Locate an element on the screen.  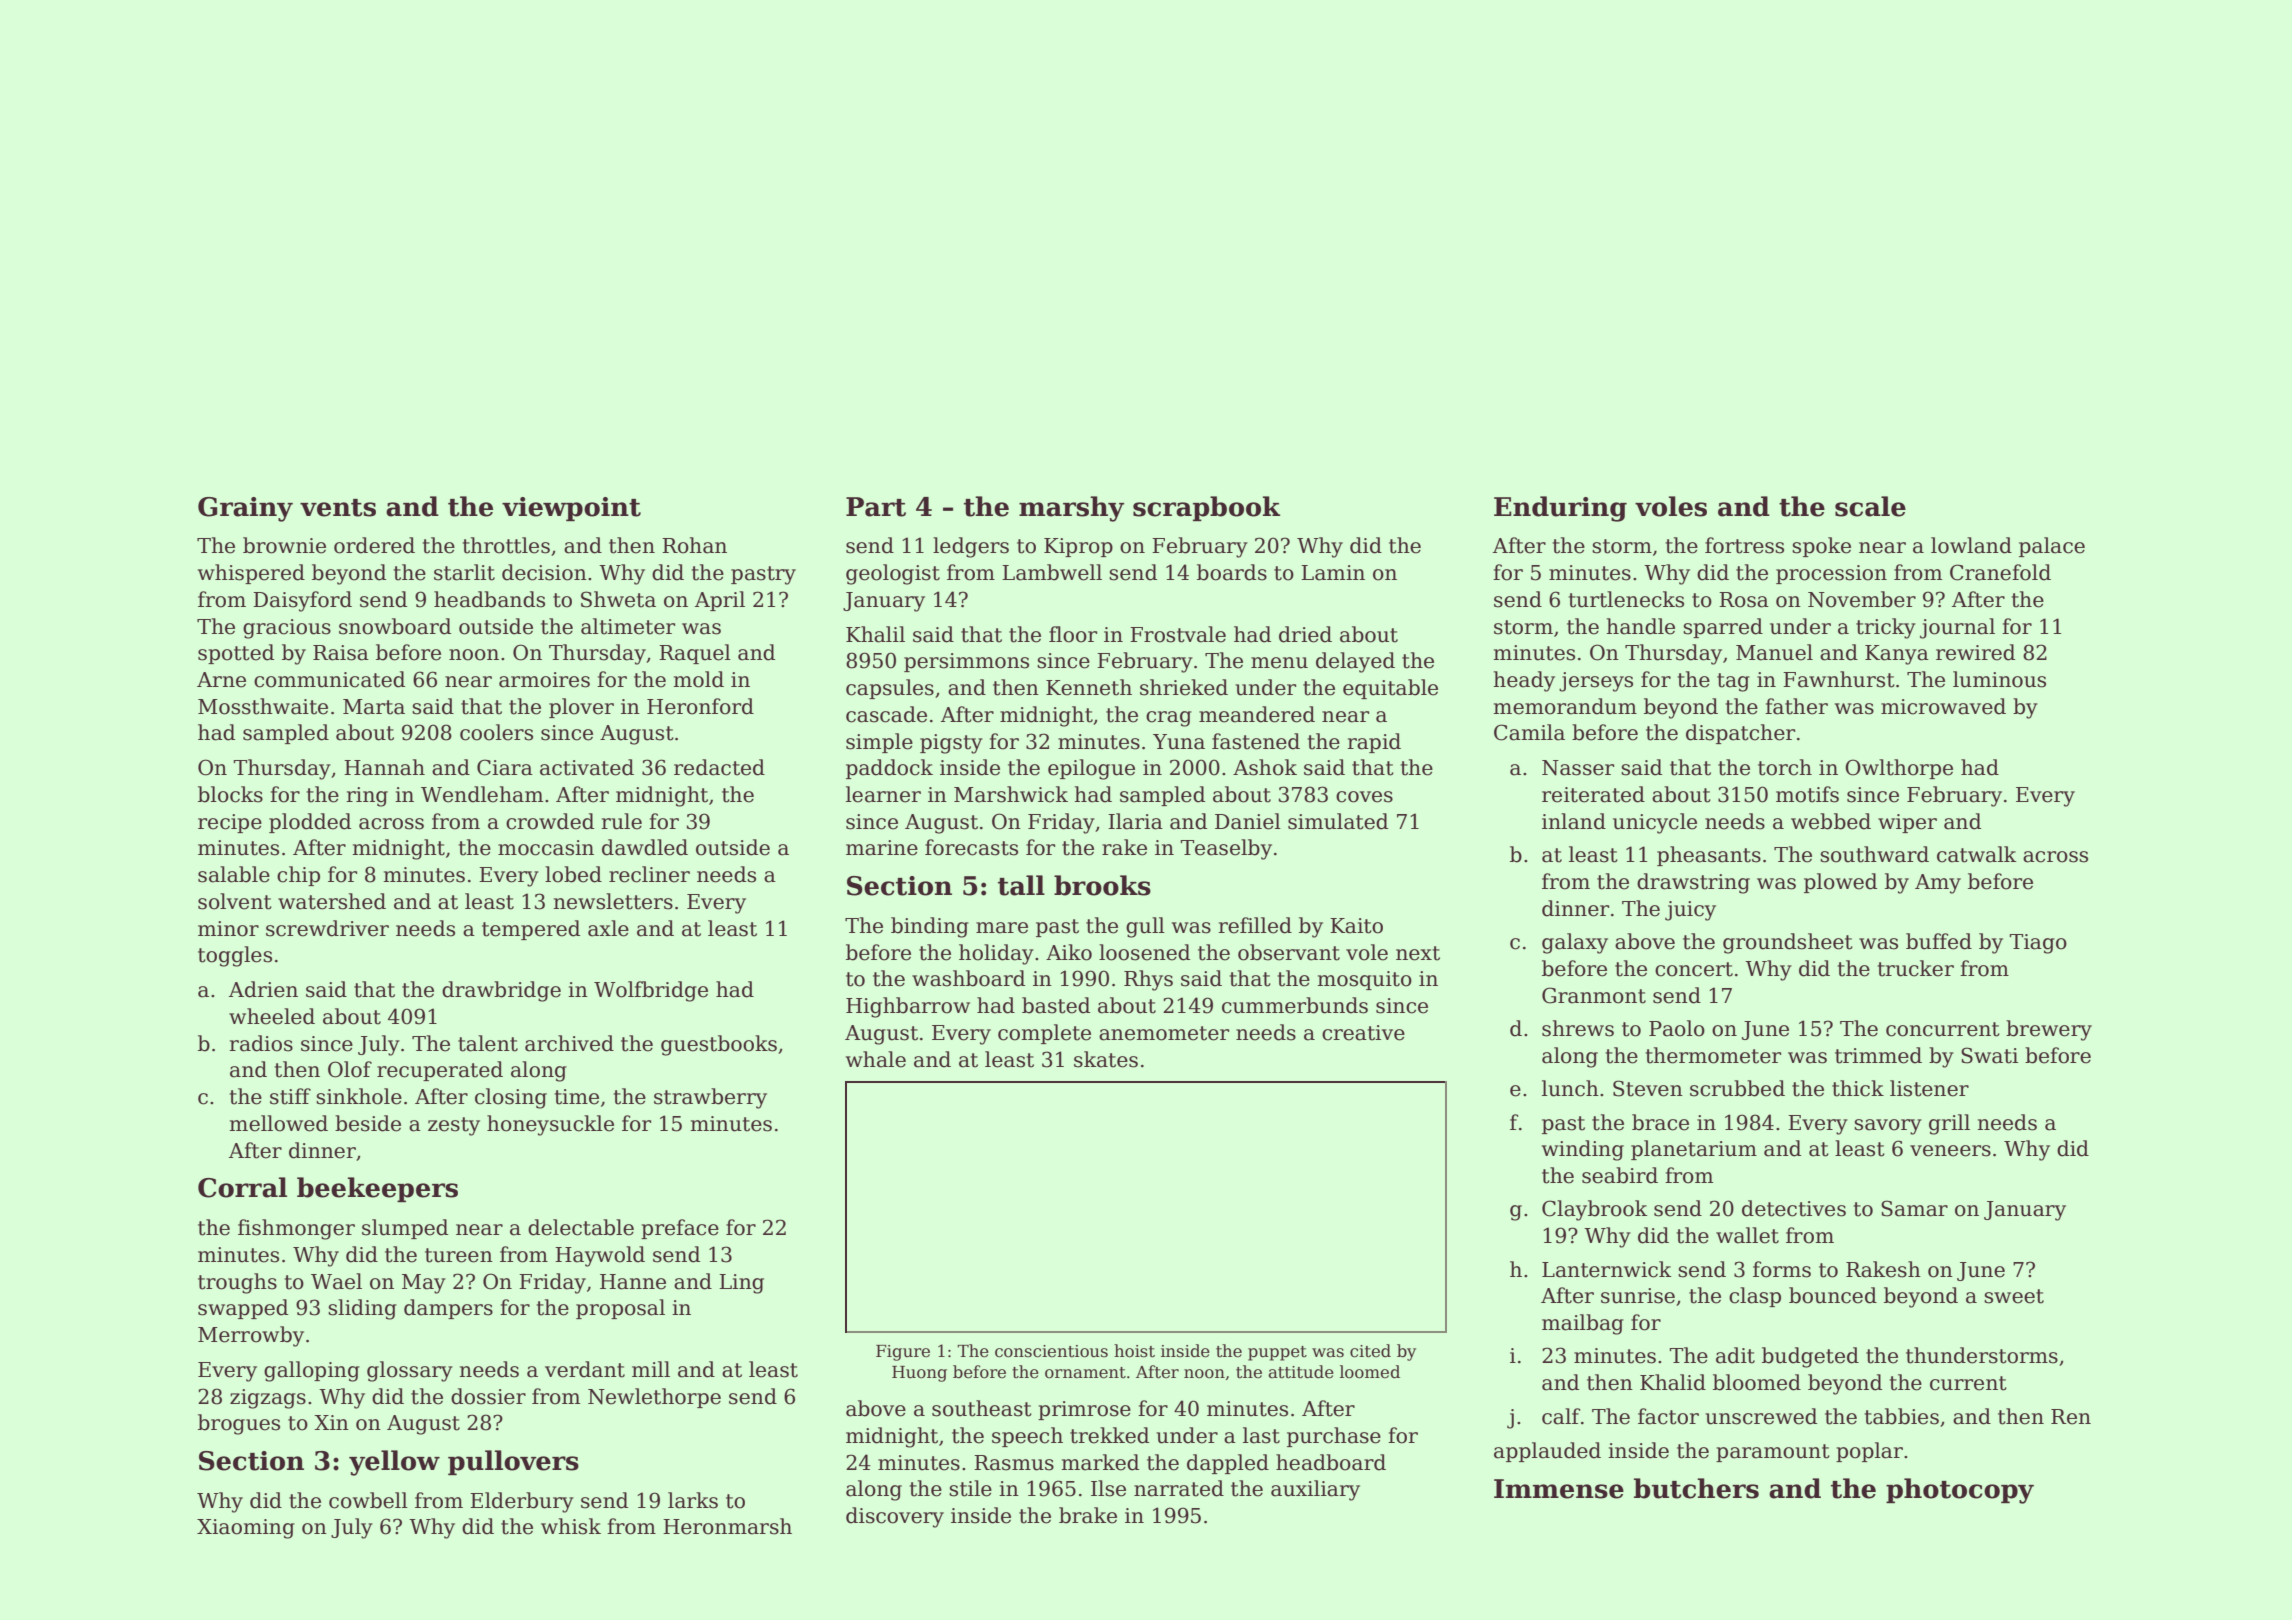
Owlthorpe is located at coordinates (1899, 769).
